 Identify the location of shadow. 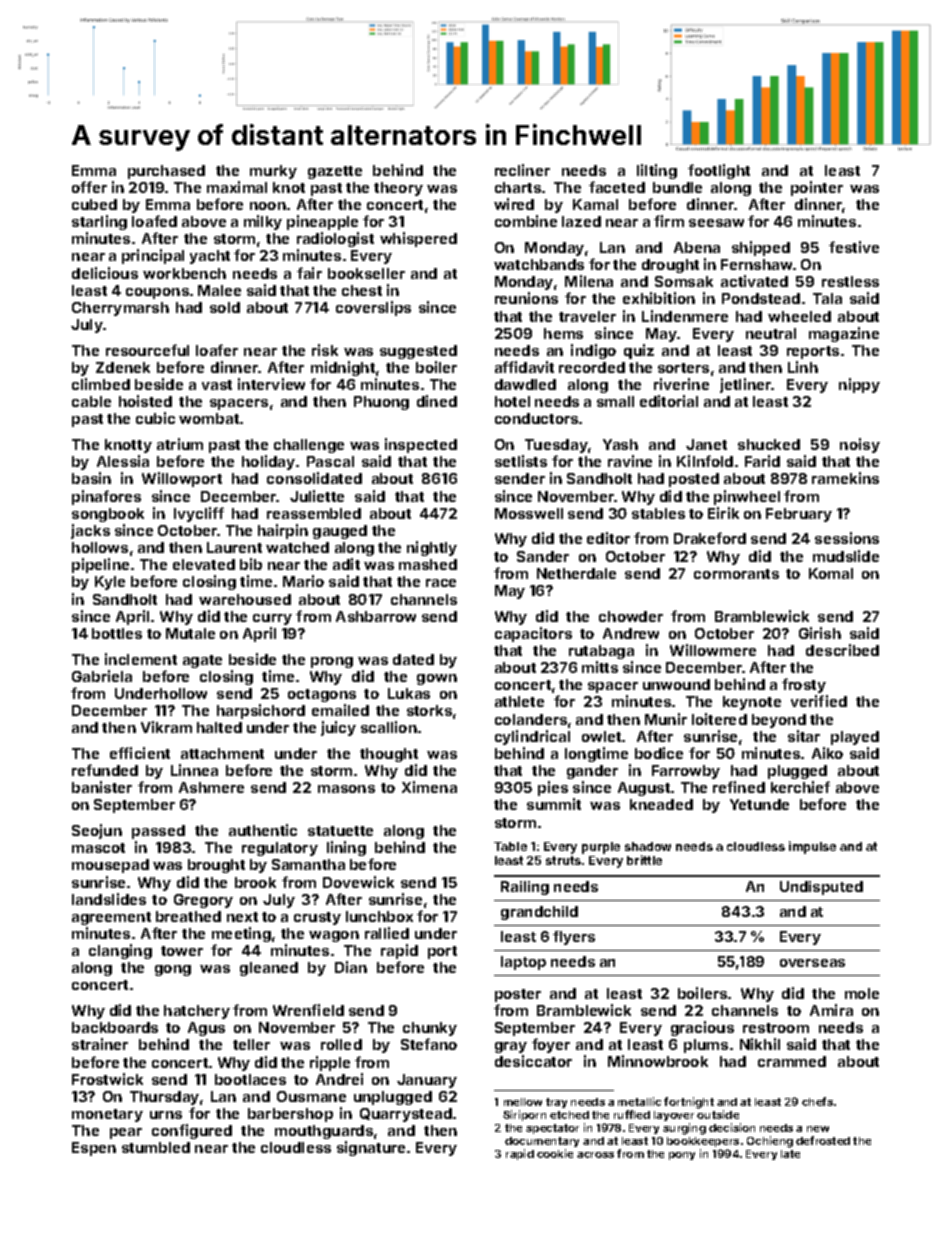
(648, 846).
